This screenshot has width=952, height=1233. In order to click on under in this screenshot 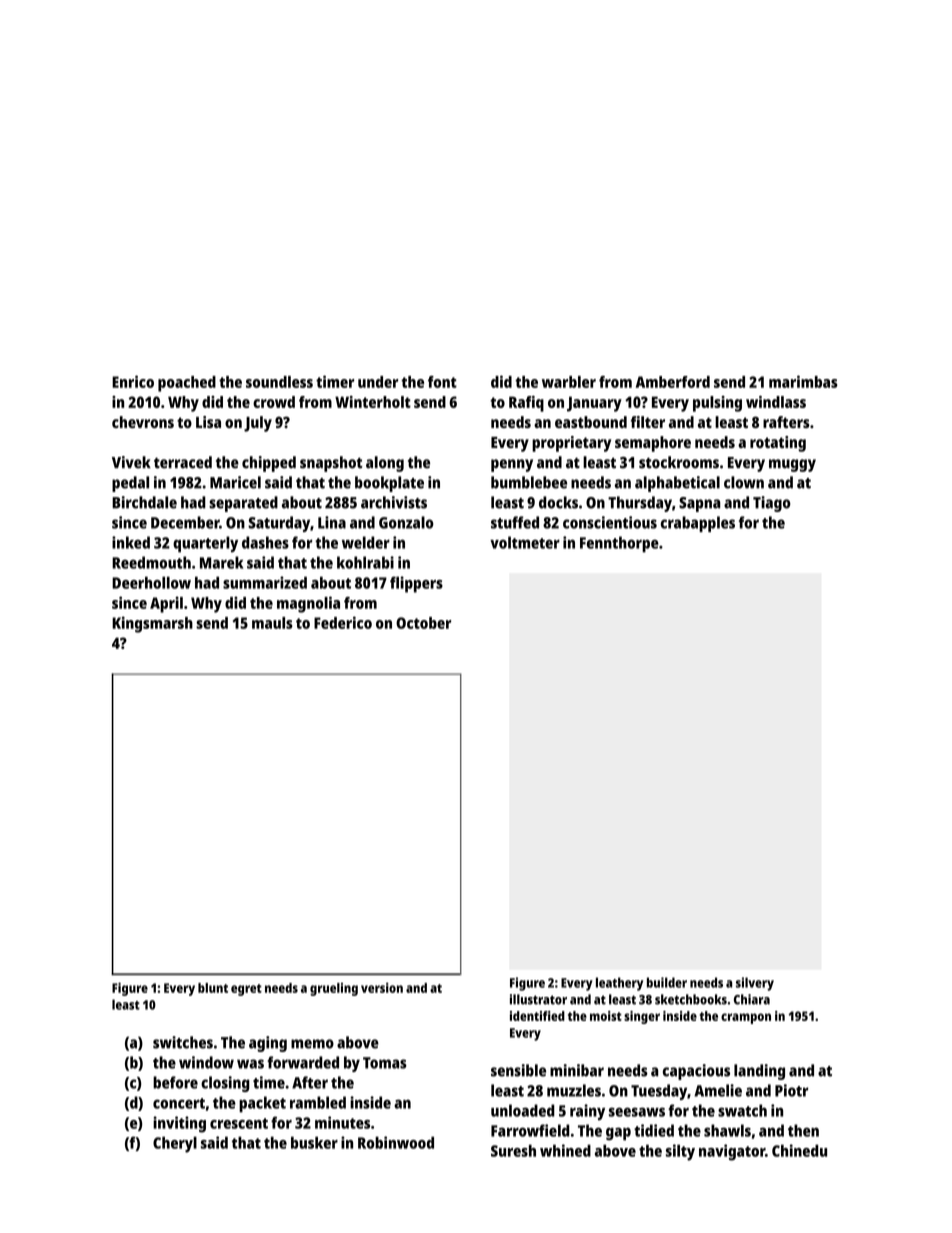, I will do `click(378, 382)`.
